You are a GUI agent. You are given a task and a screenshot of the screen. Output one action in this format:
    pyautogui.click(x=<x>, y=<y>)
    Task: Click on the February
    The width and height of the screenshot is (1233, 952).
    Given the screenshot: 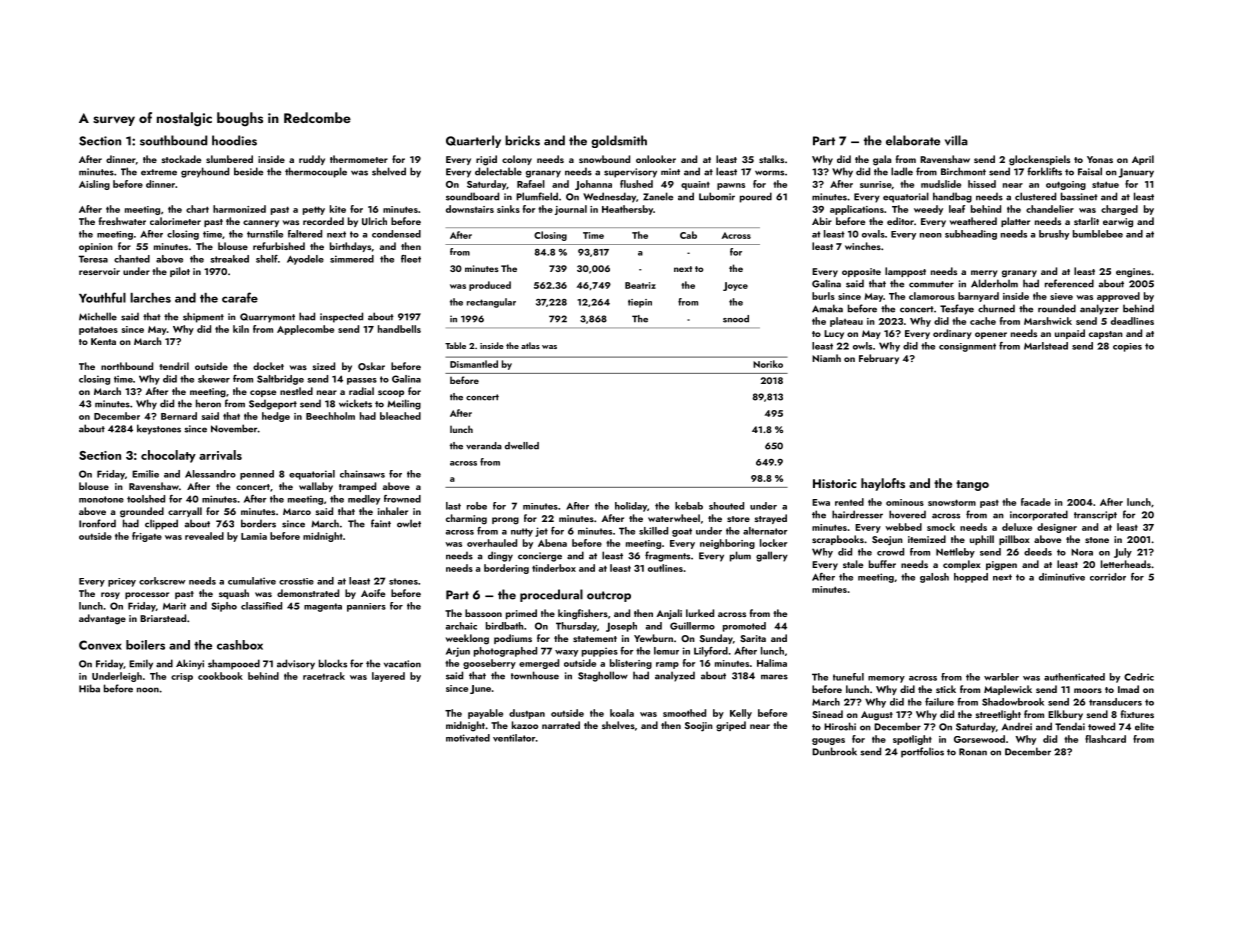 What is the action you would take?
    pyautogui.click(x=879, y=359)
